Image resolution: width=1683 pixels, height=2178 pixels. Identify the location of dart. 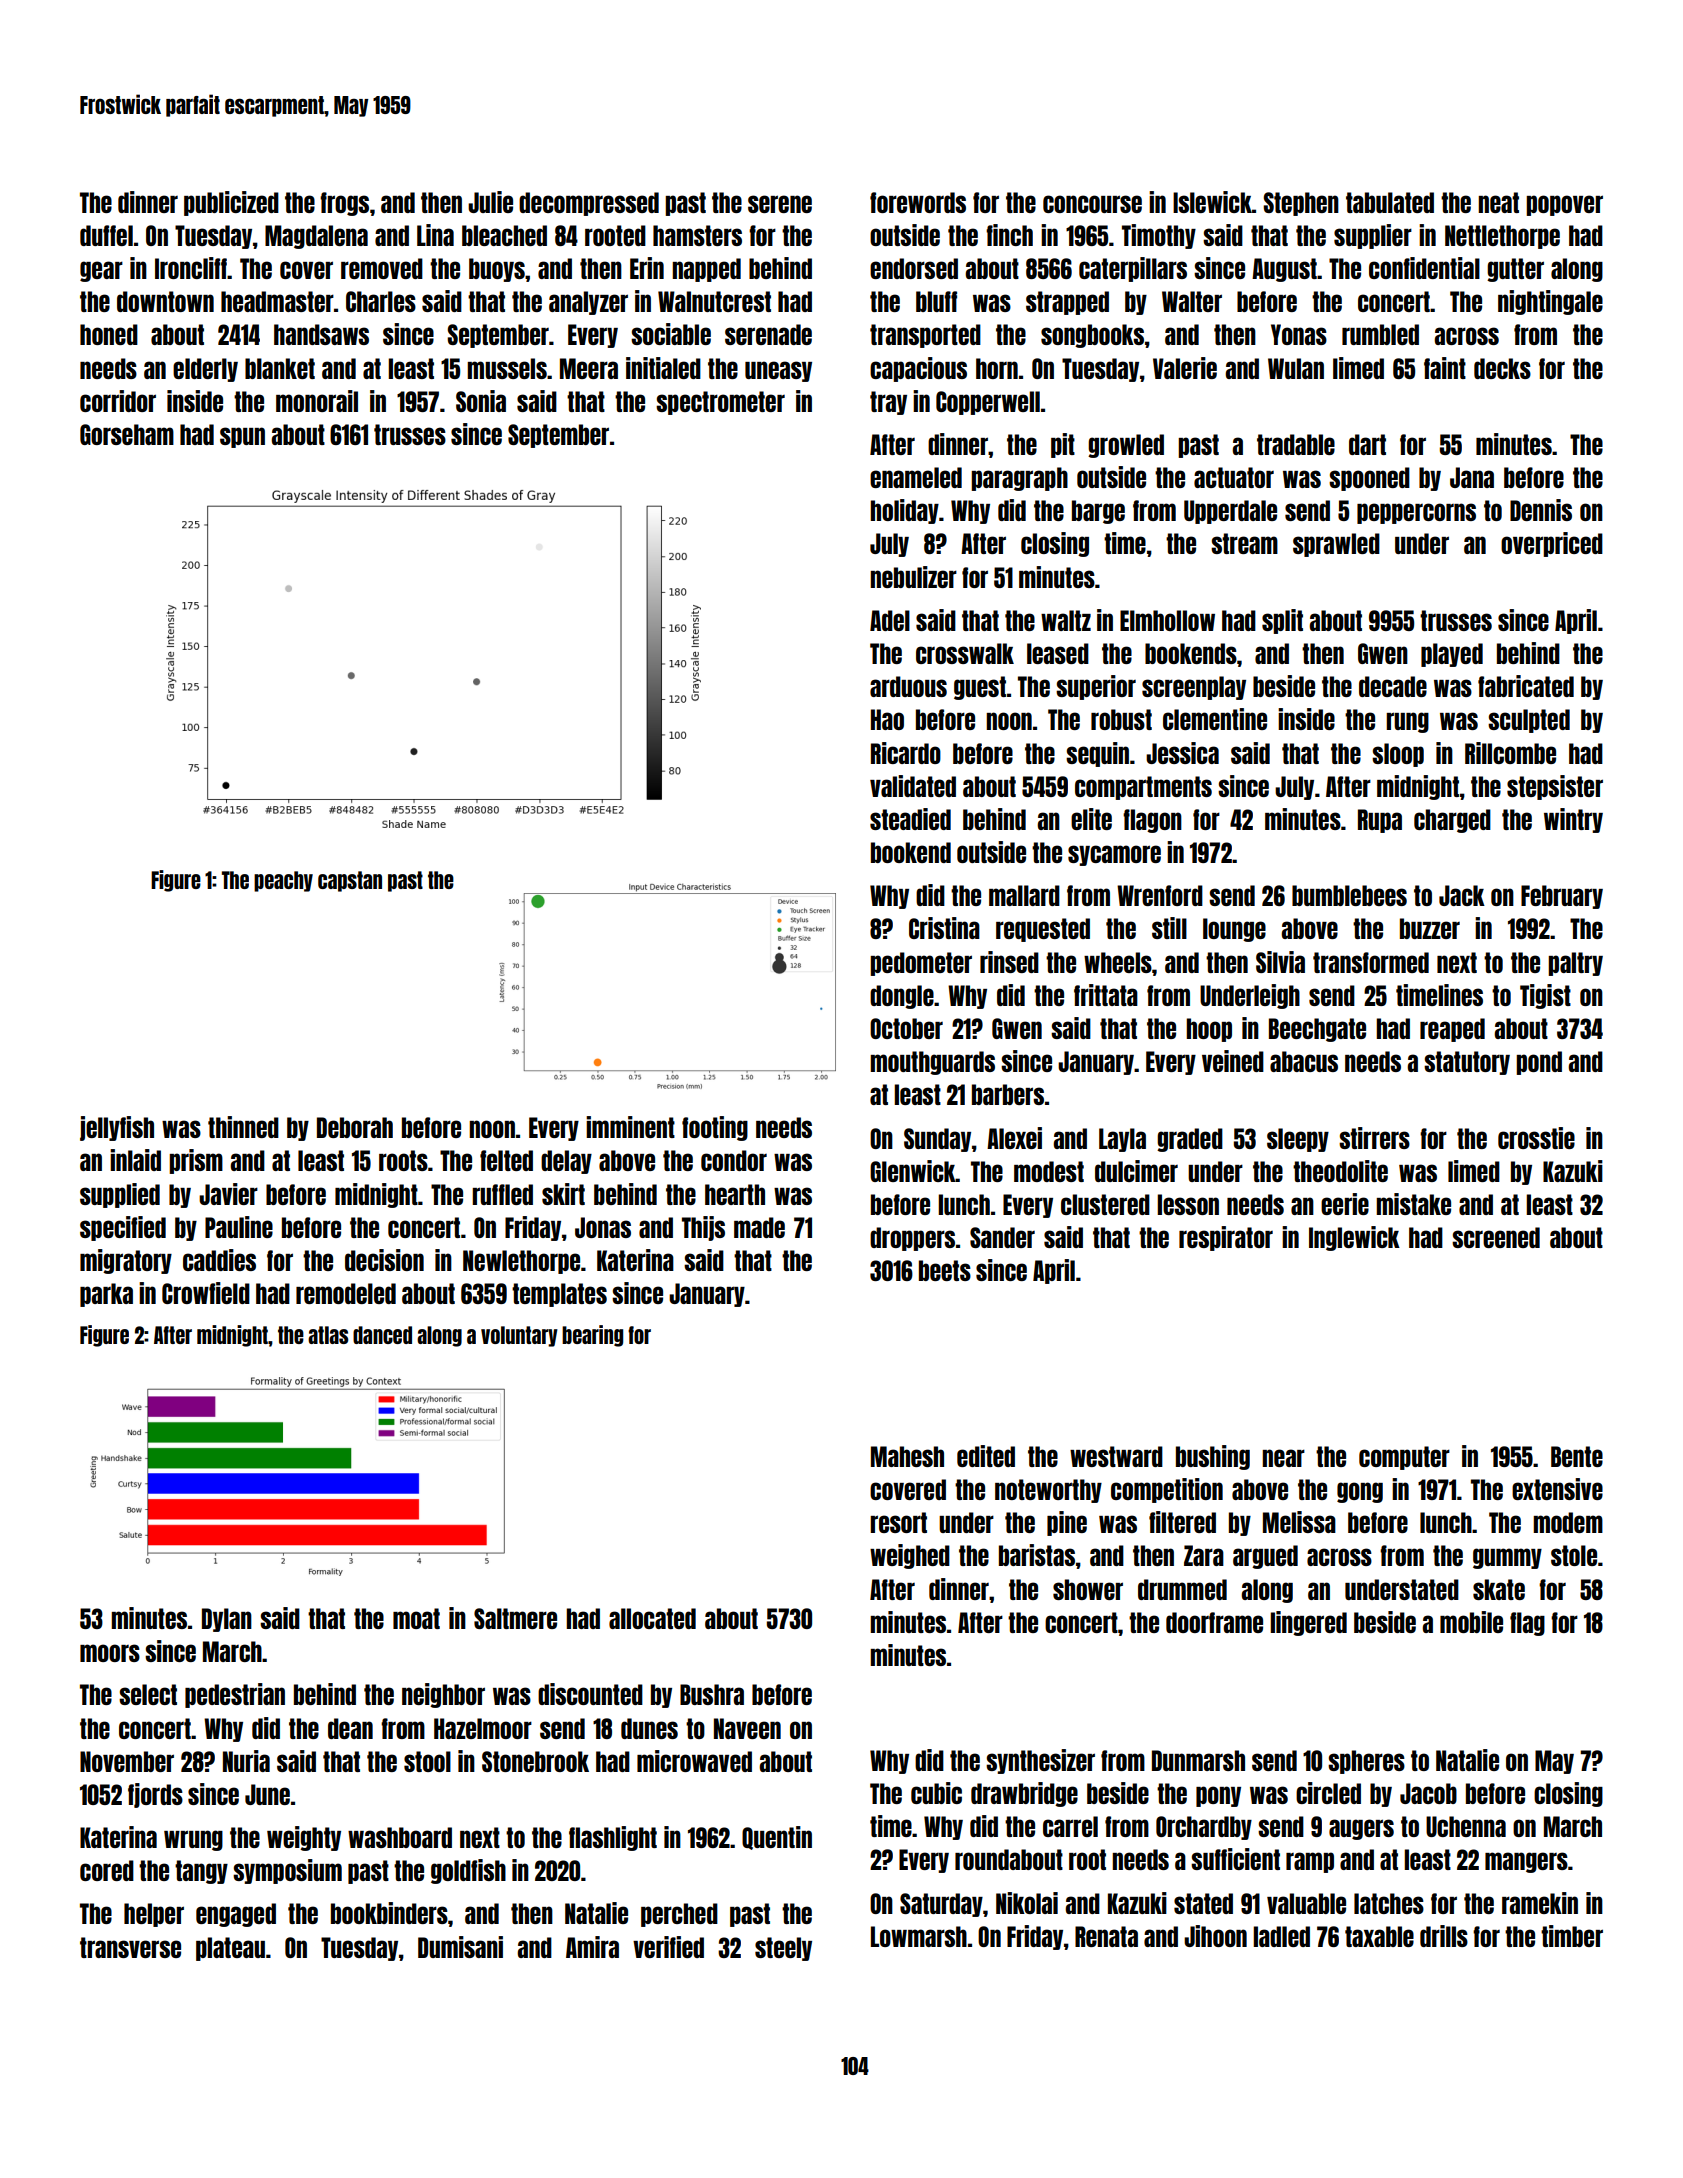
(1367, 444).
